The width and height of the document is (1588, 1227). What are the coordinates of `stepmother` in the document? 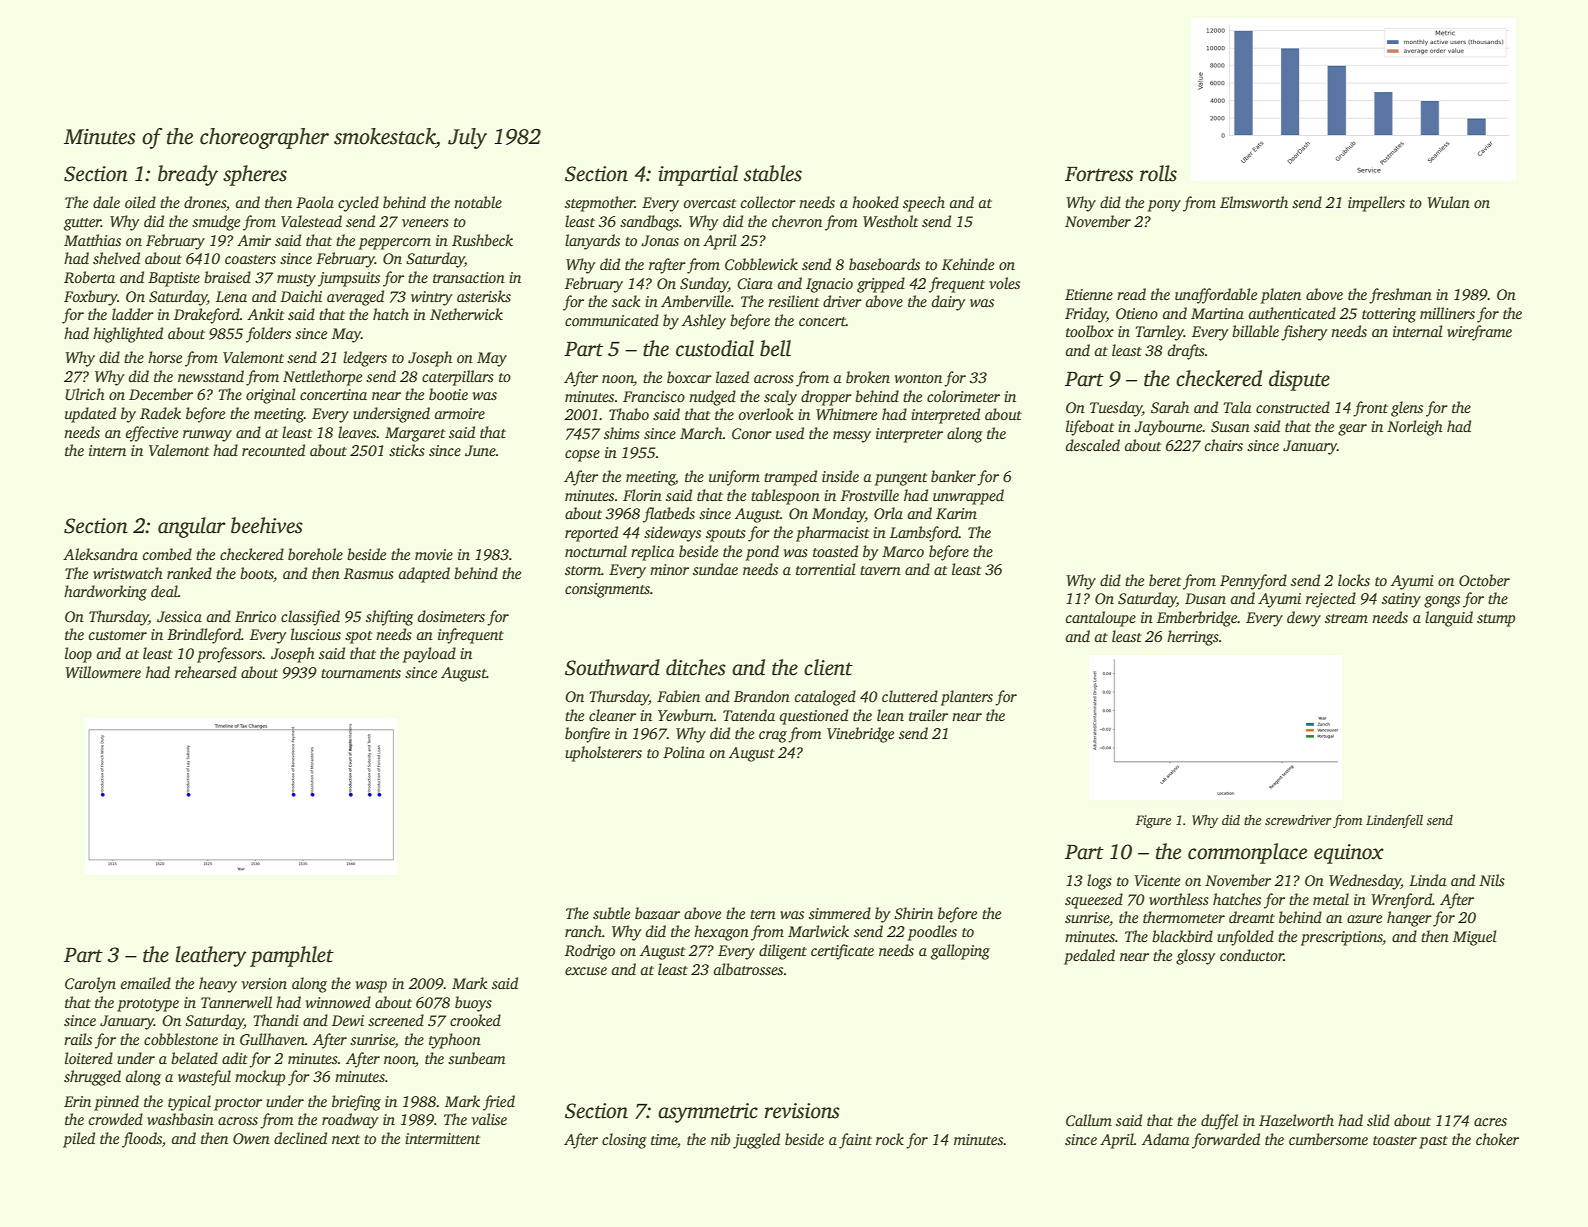 It's located at (600, 204).
